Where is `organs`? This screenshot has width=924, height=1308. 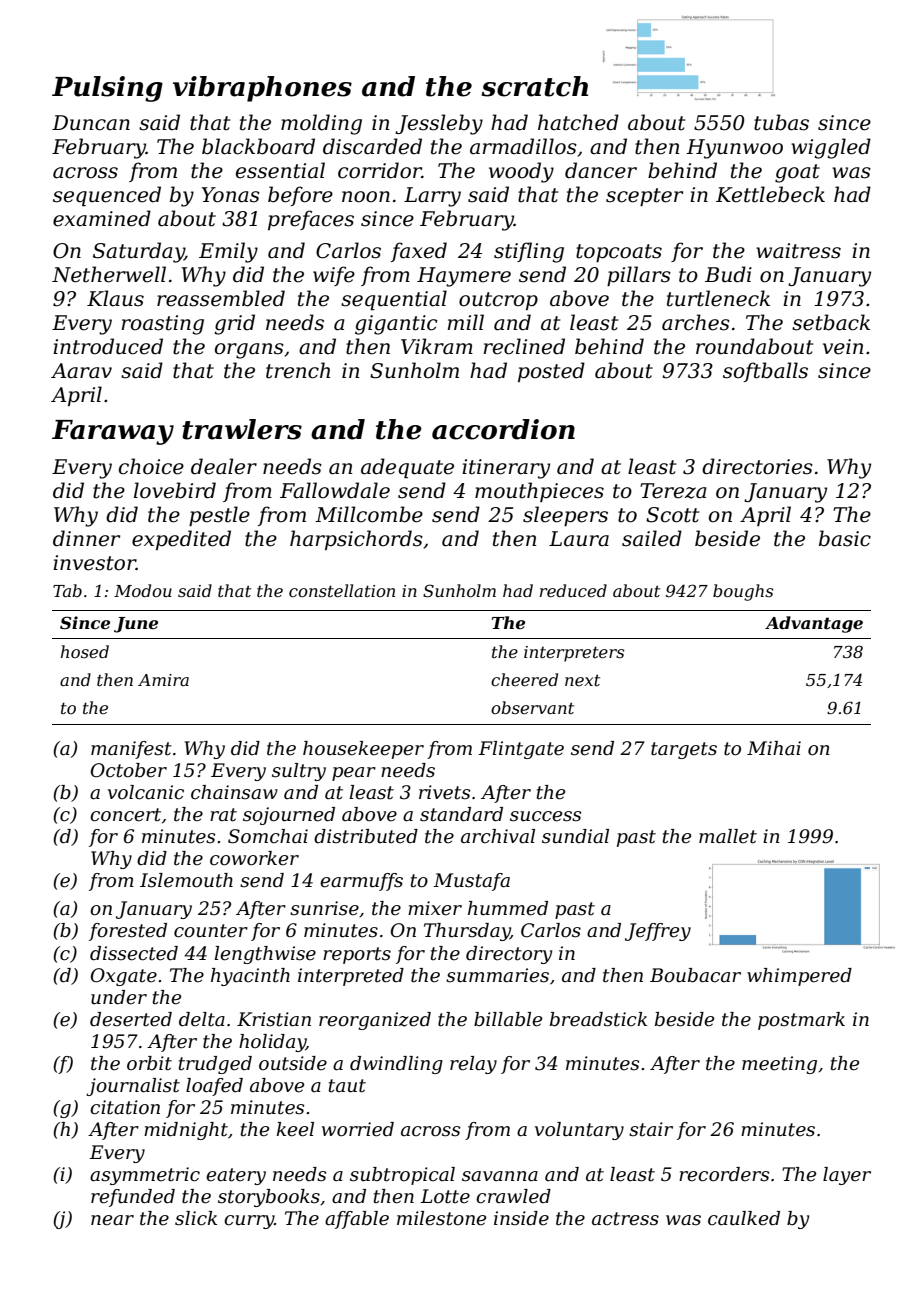 organs is located at coordinates (249, 351).
